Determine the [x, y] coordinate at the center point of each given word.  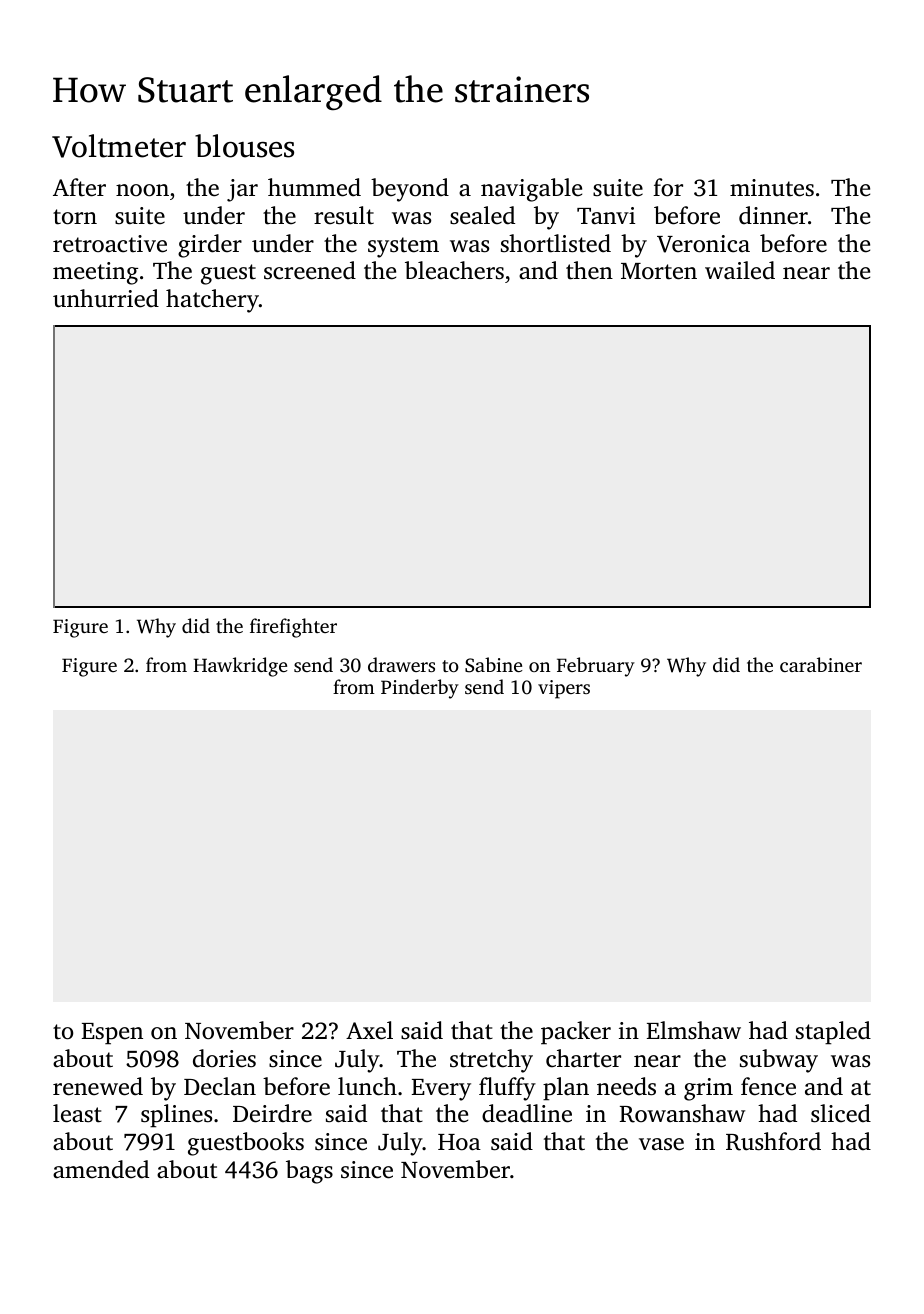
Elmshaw [694, 1030]
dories [224, 1058]
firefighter [293, 628]
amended [101, 1169]
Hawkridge [240, 667]
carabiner [821, 664]
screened [310, 270]
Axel [369, 1030]
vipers [564, 689]
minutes [772, 188]
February [596, 667]
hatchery [212, 301]
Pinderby [420, 689]
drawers [401, 664]
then [589, 270]
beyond [410, 190]
